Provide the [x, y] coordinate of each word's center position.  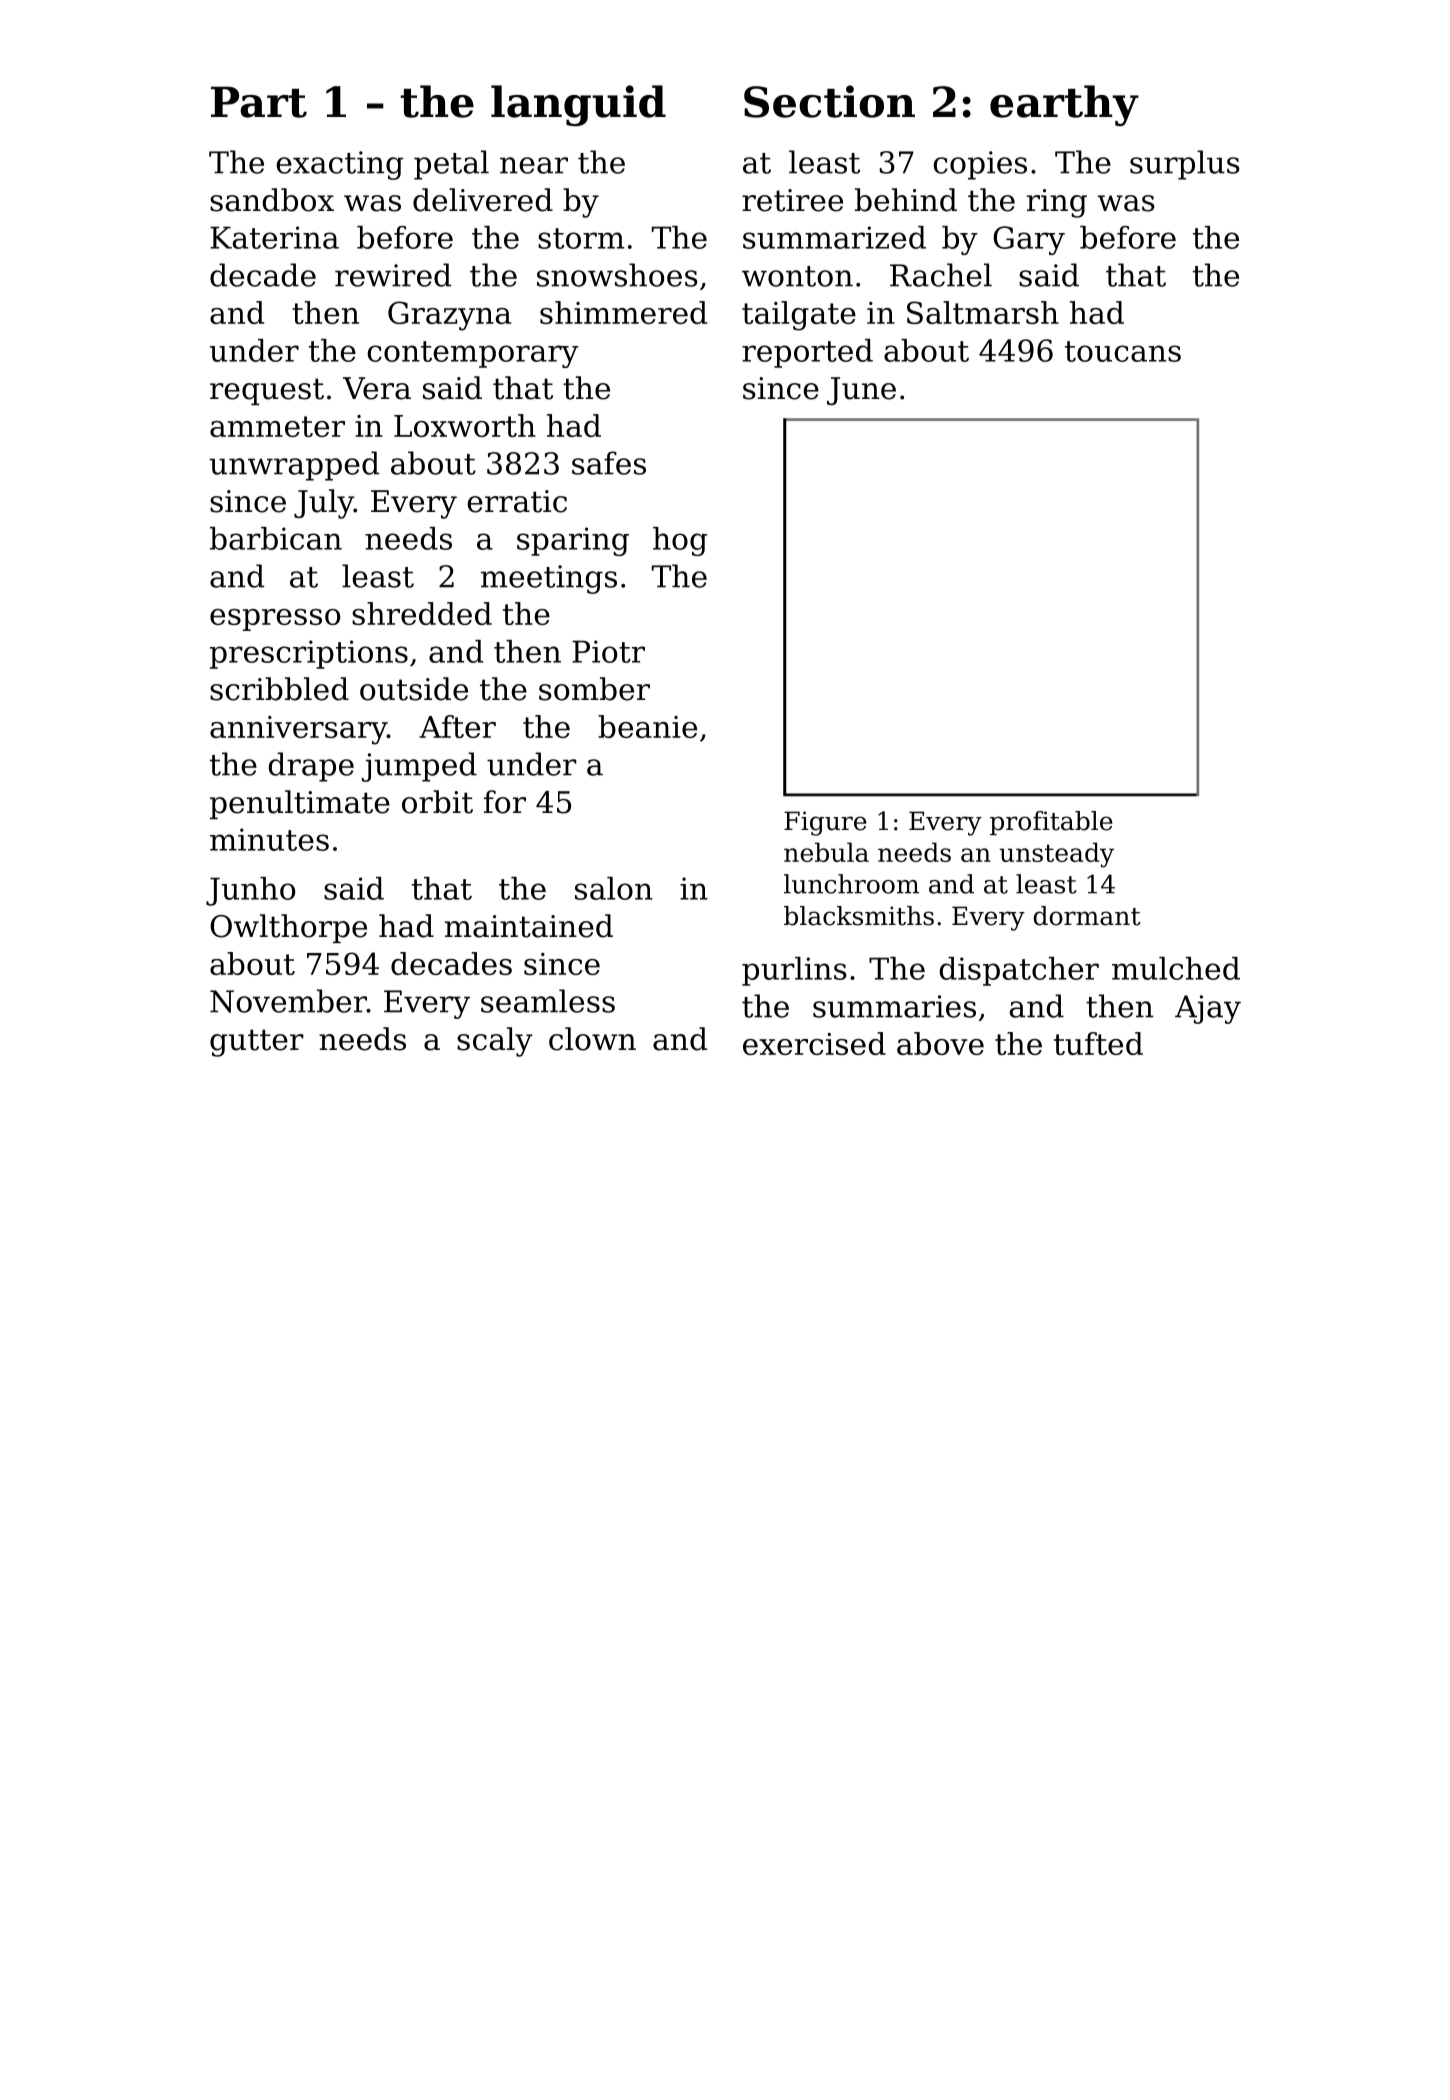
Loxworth [465, 425]
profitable [1051, 823]
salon [614, 888]
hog [680, 541]
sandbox [272, 200]
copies [980, 165]
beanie [647, 726]
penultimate [300, 804]
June [861, 391]
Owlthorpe [288, 928]
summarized [834, 237]
